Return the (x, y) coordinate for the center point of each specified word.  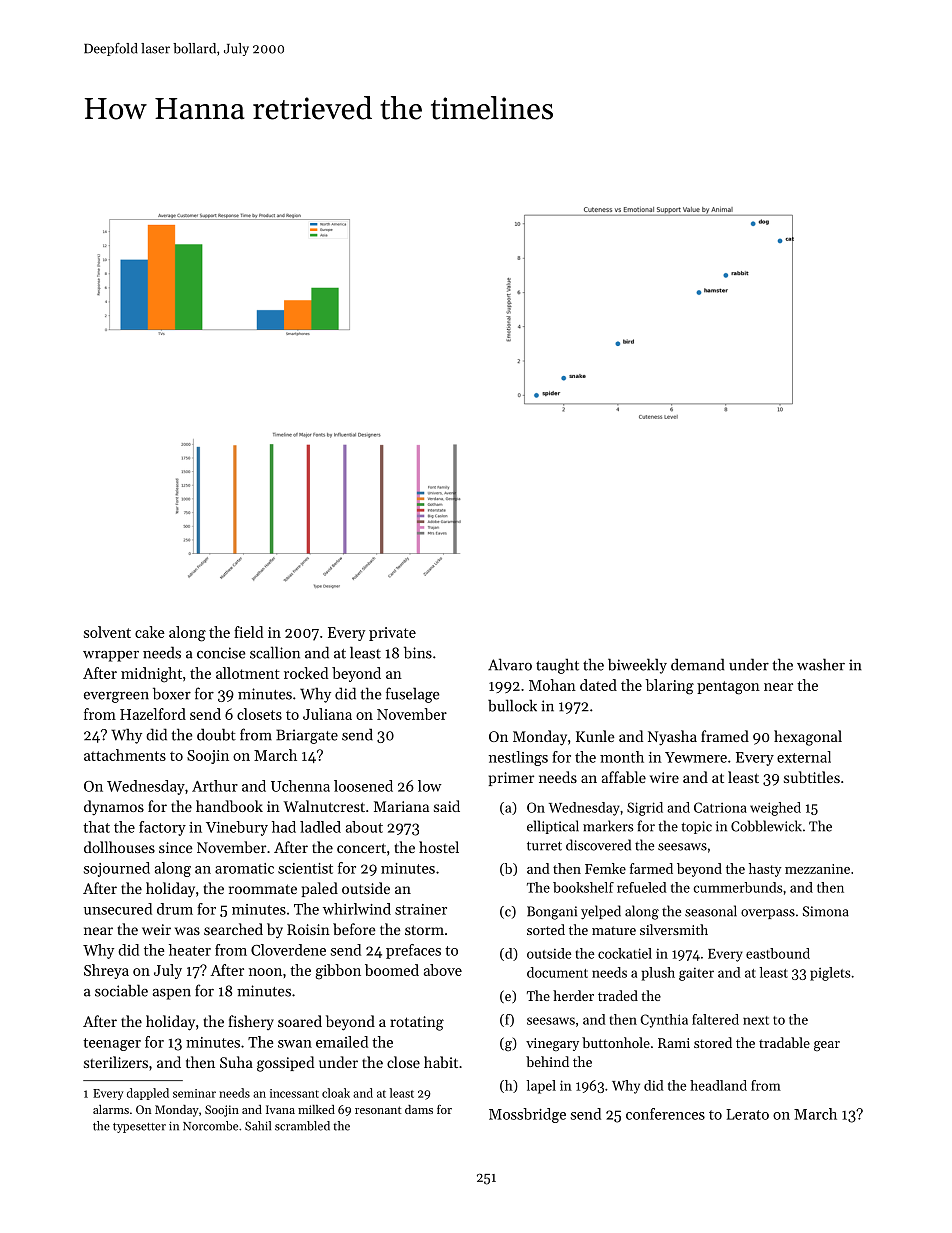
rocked (306, 673)
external (804, 757)
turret (544, 846)
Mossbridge (527, 1115)
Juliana (327, 714)
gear (827, 1046)
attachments (125, 755)
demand (697, 664)
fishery (251, 1022)
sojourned (117, 869)
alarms (111, 1109)
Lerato (747, 1114)
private (392, 634)
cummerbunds (738, 887)
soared (300, 1021)
